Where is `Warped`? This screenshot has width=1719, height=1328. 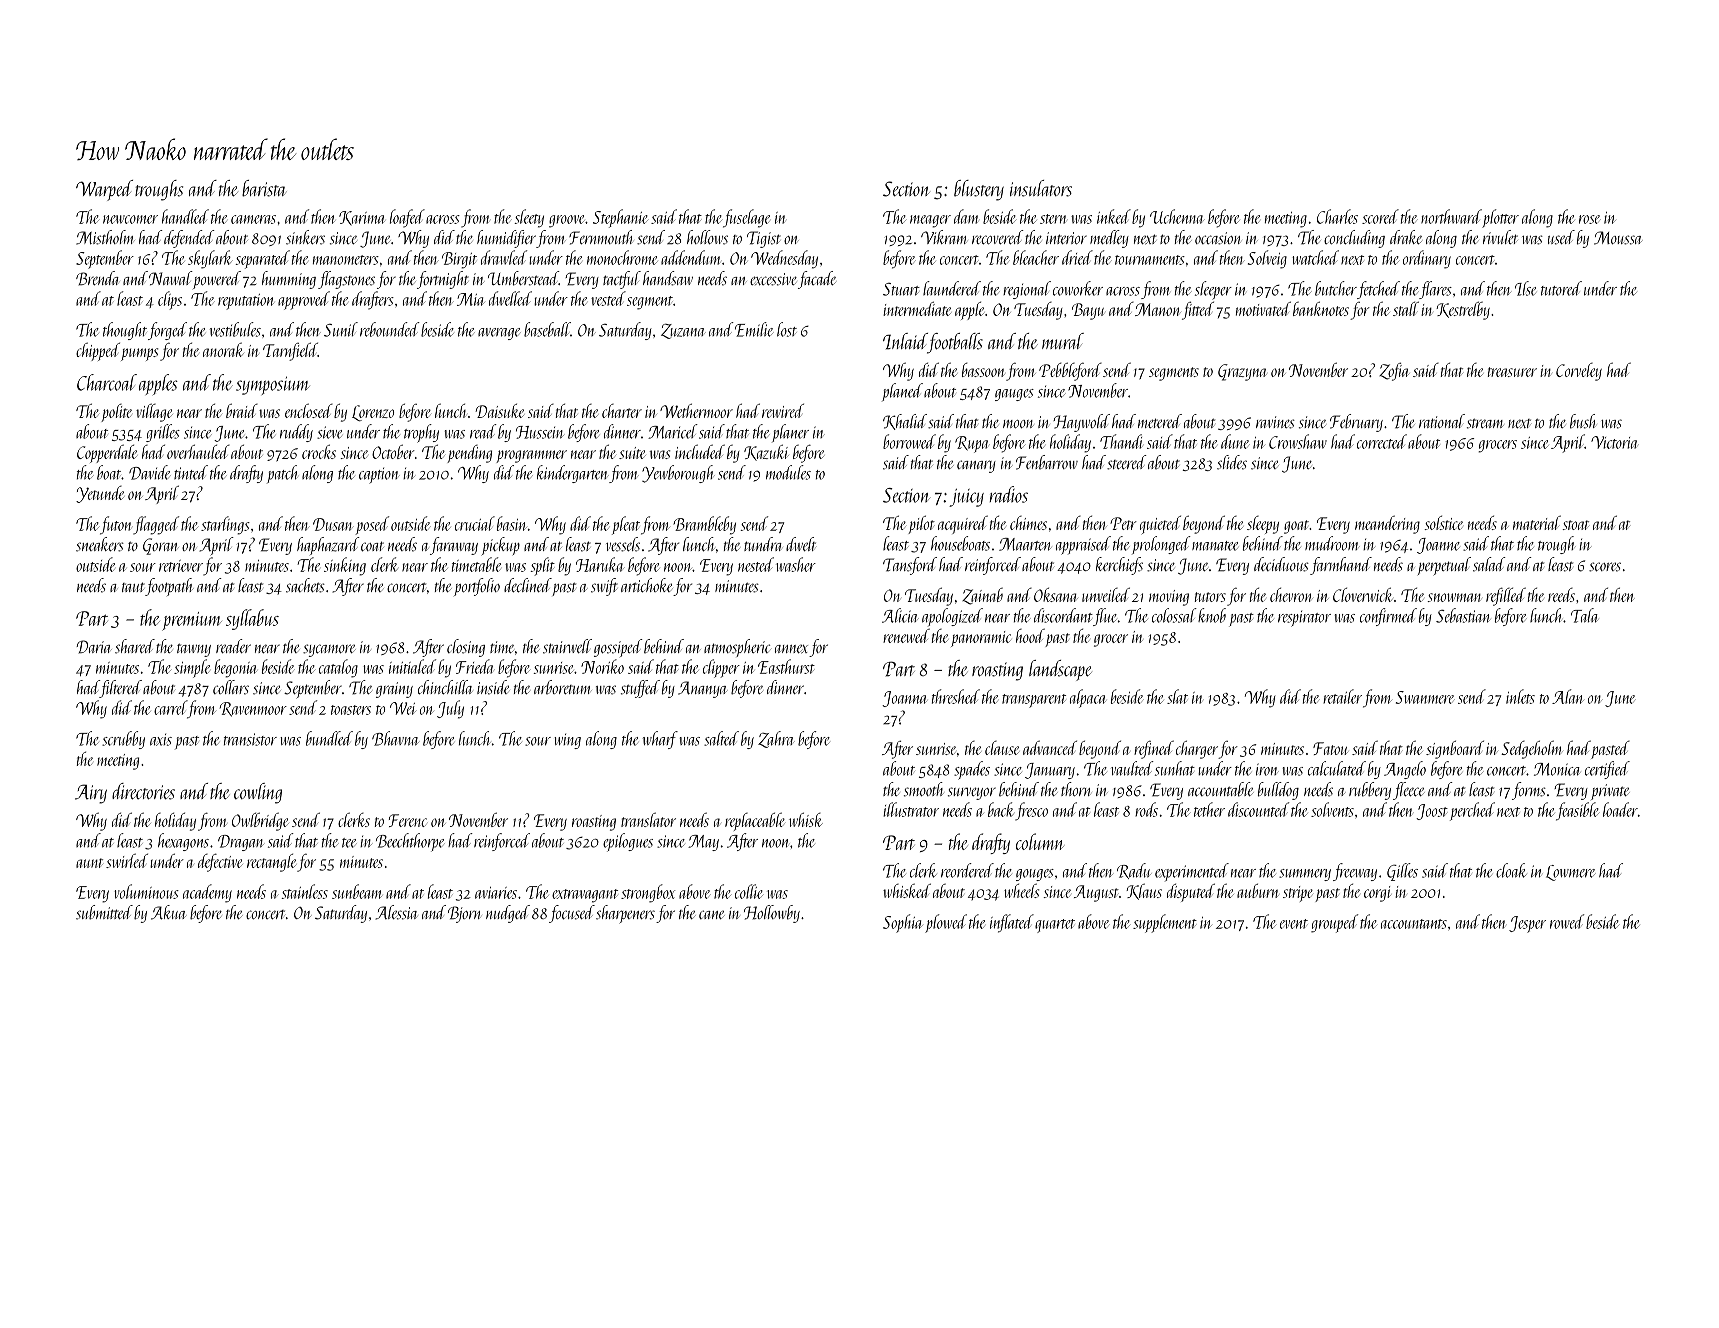
Warped is located at coordinates (104, 190).
